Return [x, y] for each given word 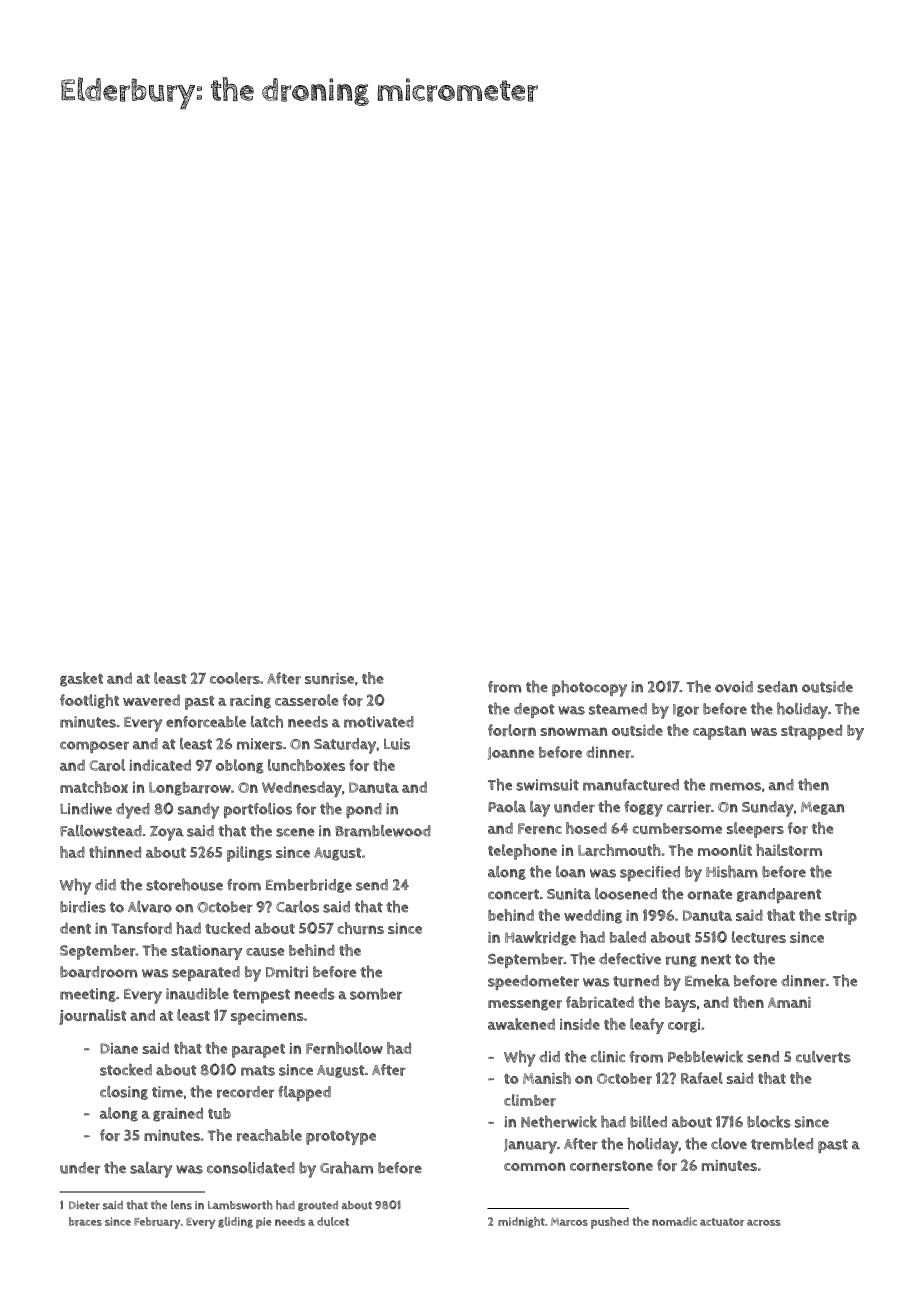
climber [530, 1100]
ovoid [734, 687]
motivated [379, 722]
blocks [769, 1121]
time [167, 1092]
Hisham [732, 871]
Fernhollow [344, 1048]
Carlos [297, 907]
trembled [782, 1144]
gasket [81, 679]
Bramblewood [383, 831]
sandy [198, 811]
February [157, 1223]
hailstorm [789, 850]
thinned [115, 852]
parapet [258, 1051]
